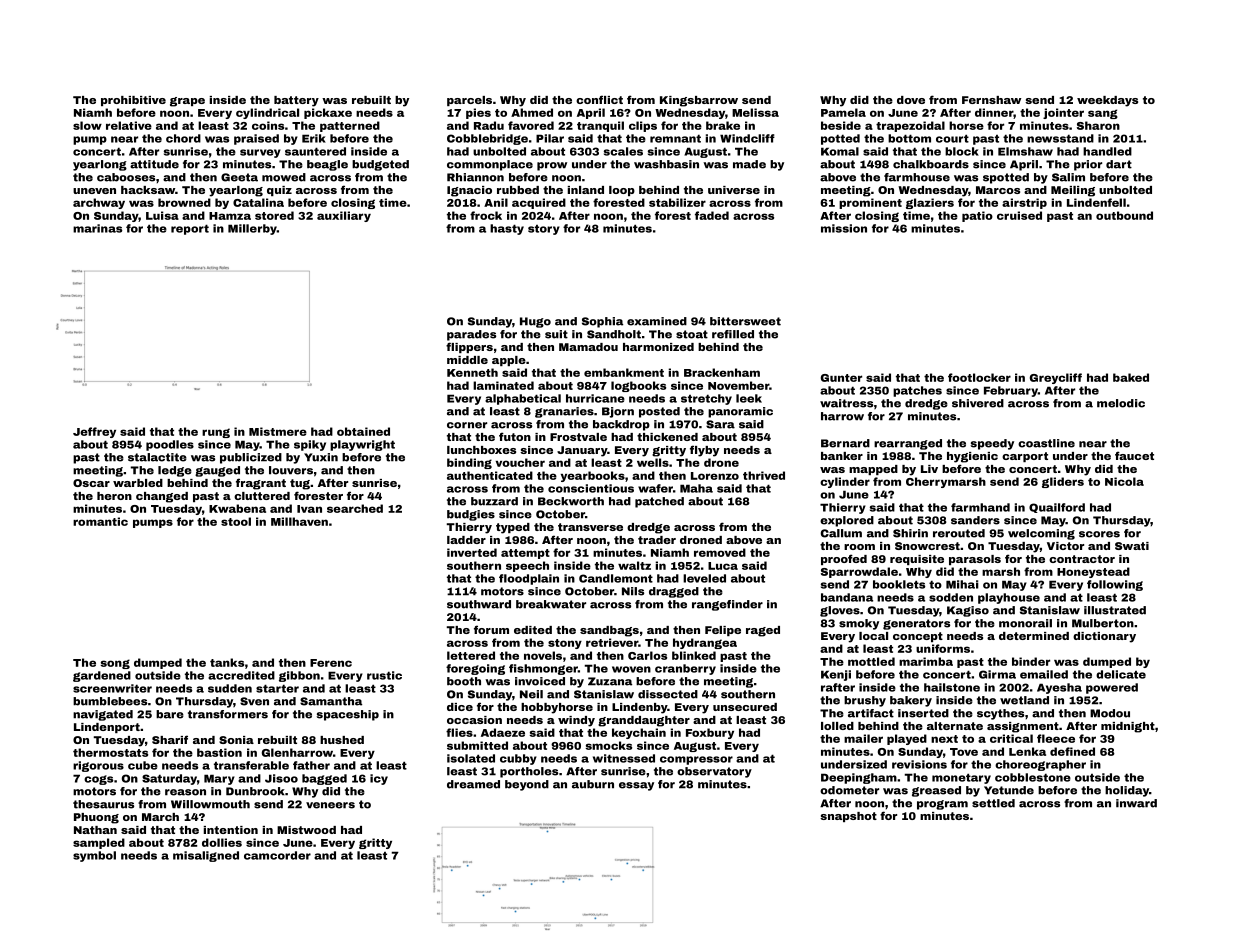 The width and height of the screenshot is (1233, 952). What do you see at coordinates (979, 377) in the screenshot?
I see `footlocker` at bounding box center [979, 377].
